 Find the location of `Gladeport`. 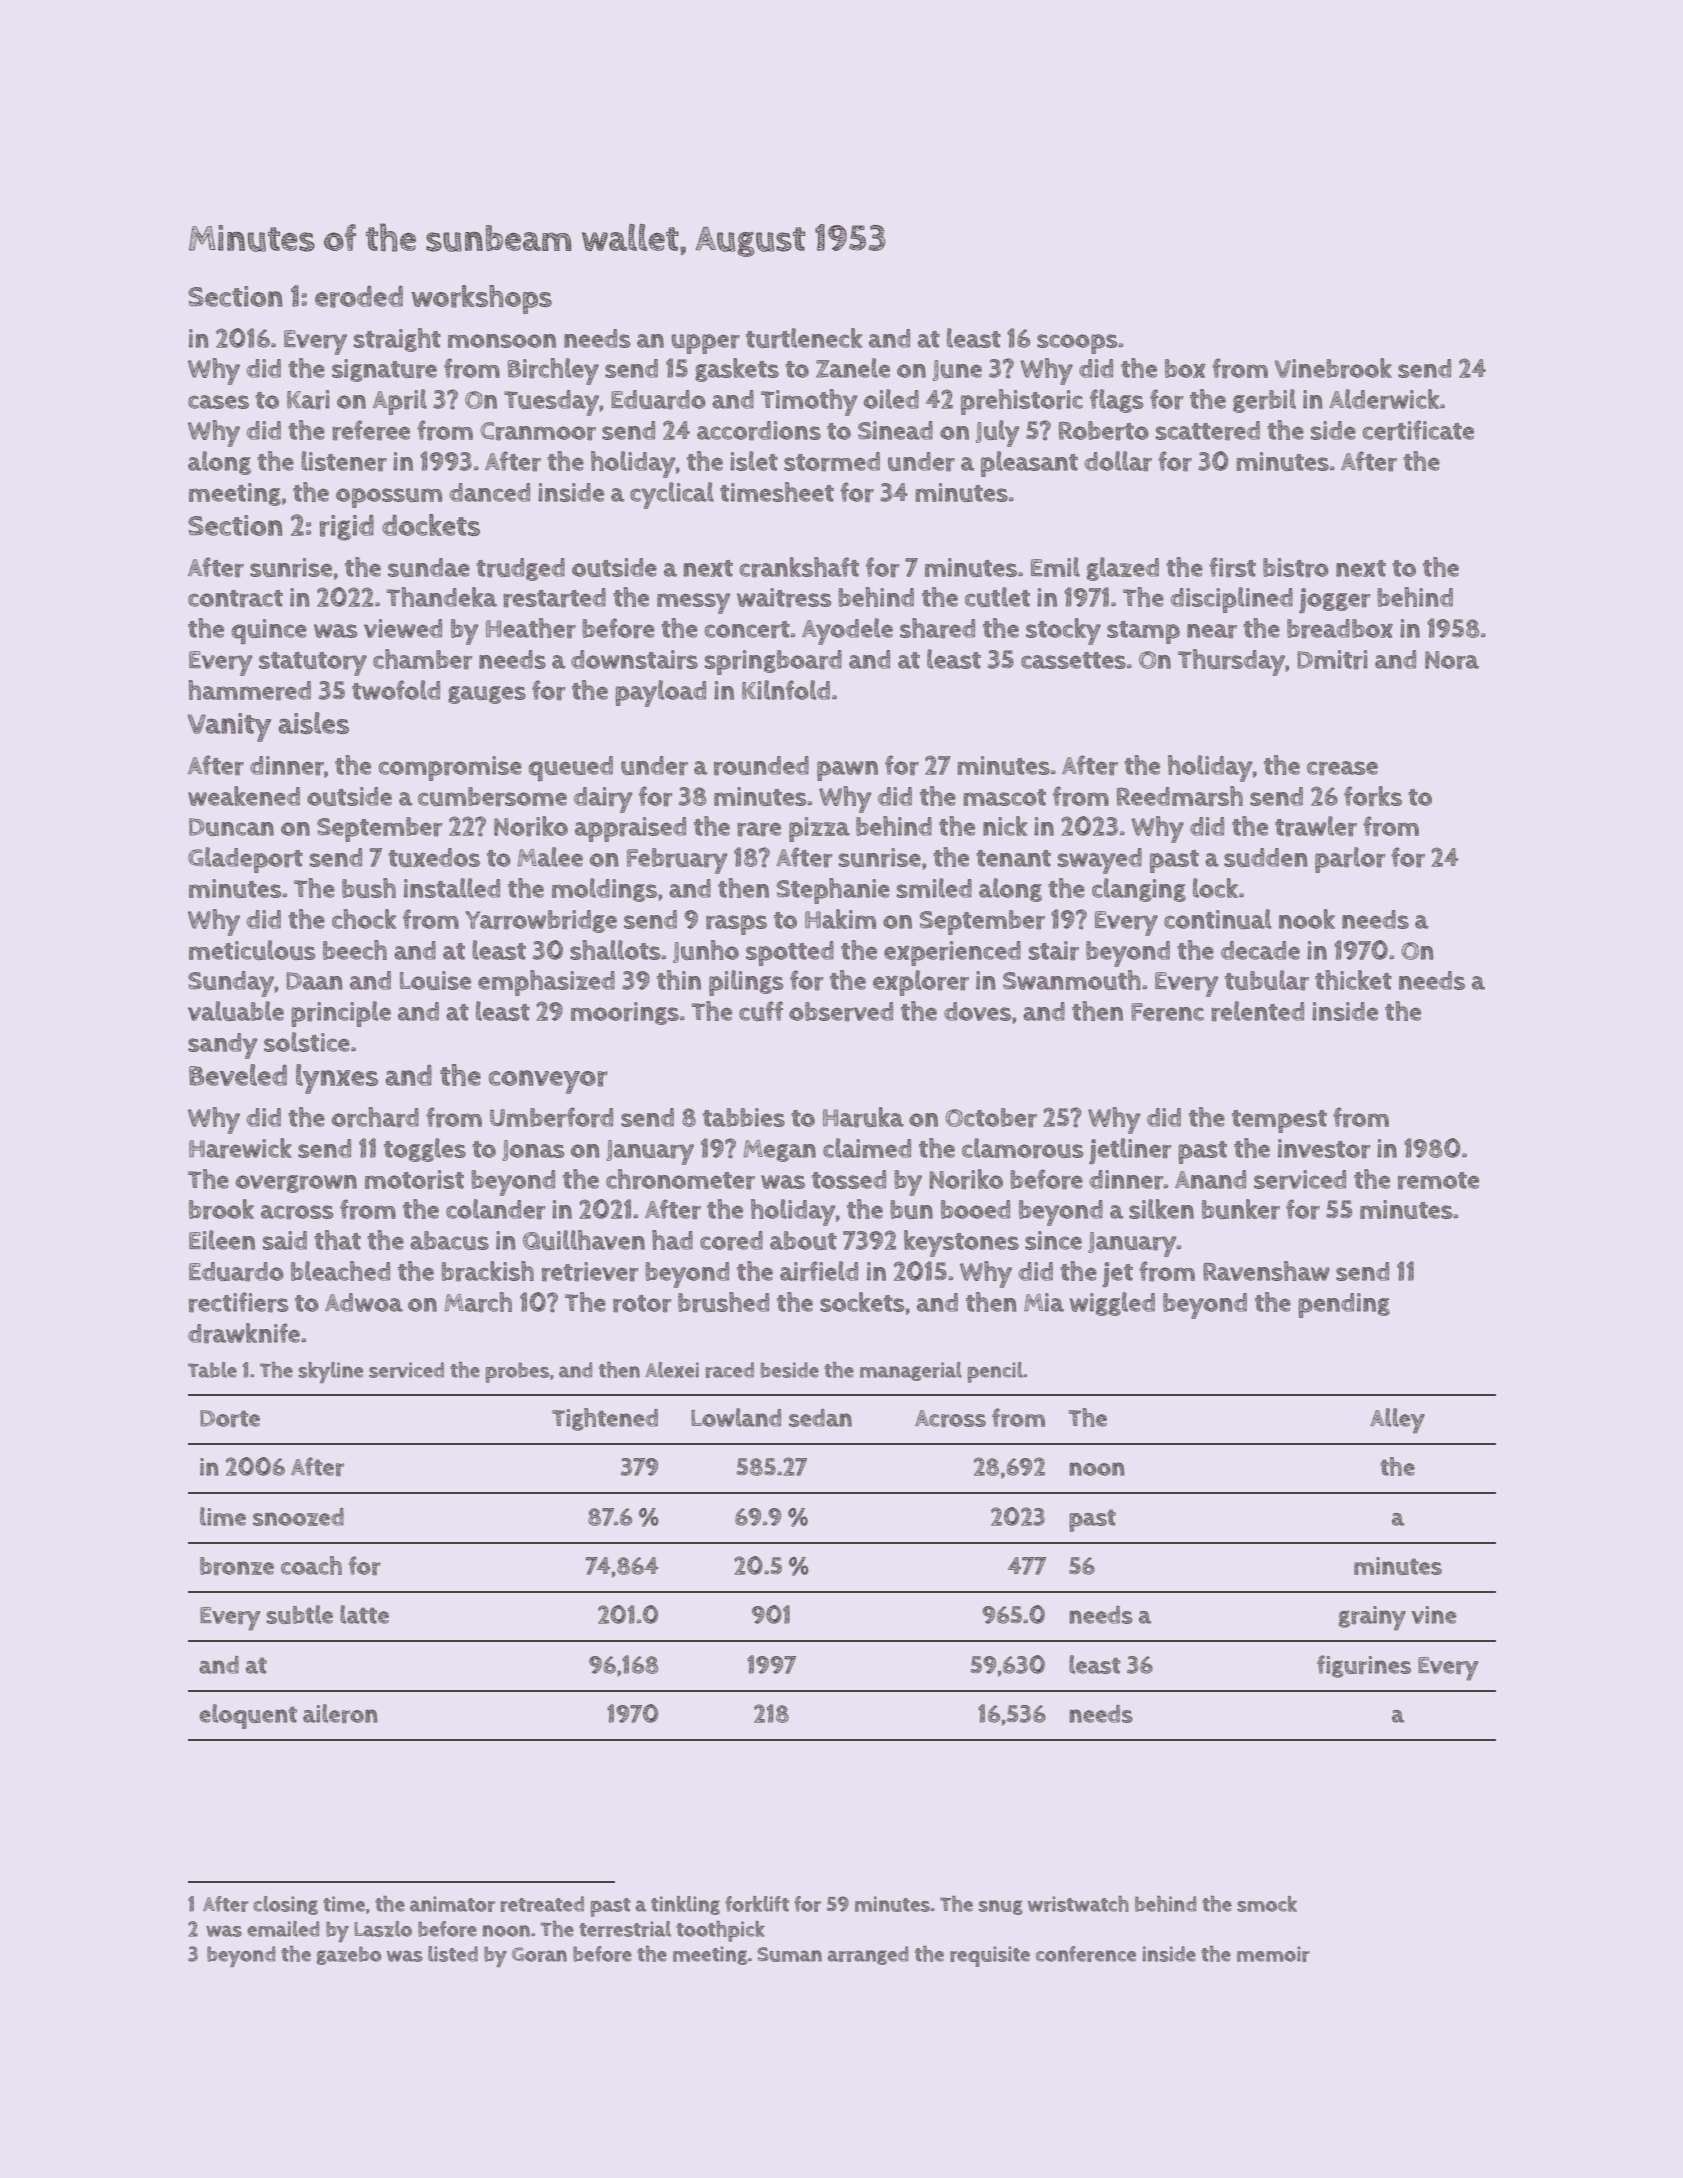

Gladeport is located at coordinates (245, 860).
